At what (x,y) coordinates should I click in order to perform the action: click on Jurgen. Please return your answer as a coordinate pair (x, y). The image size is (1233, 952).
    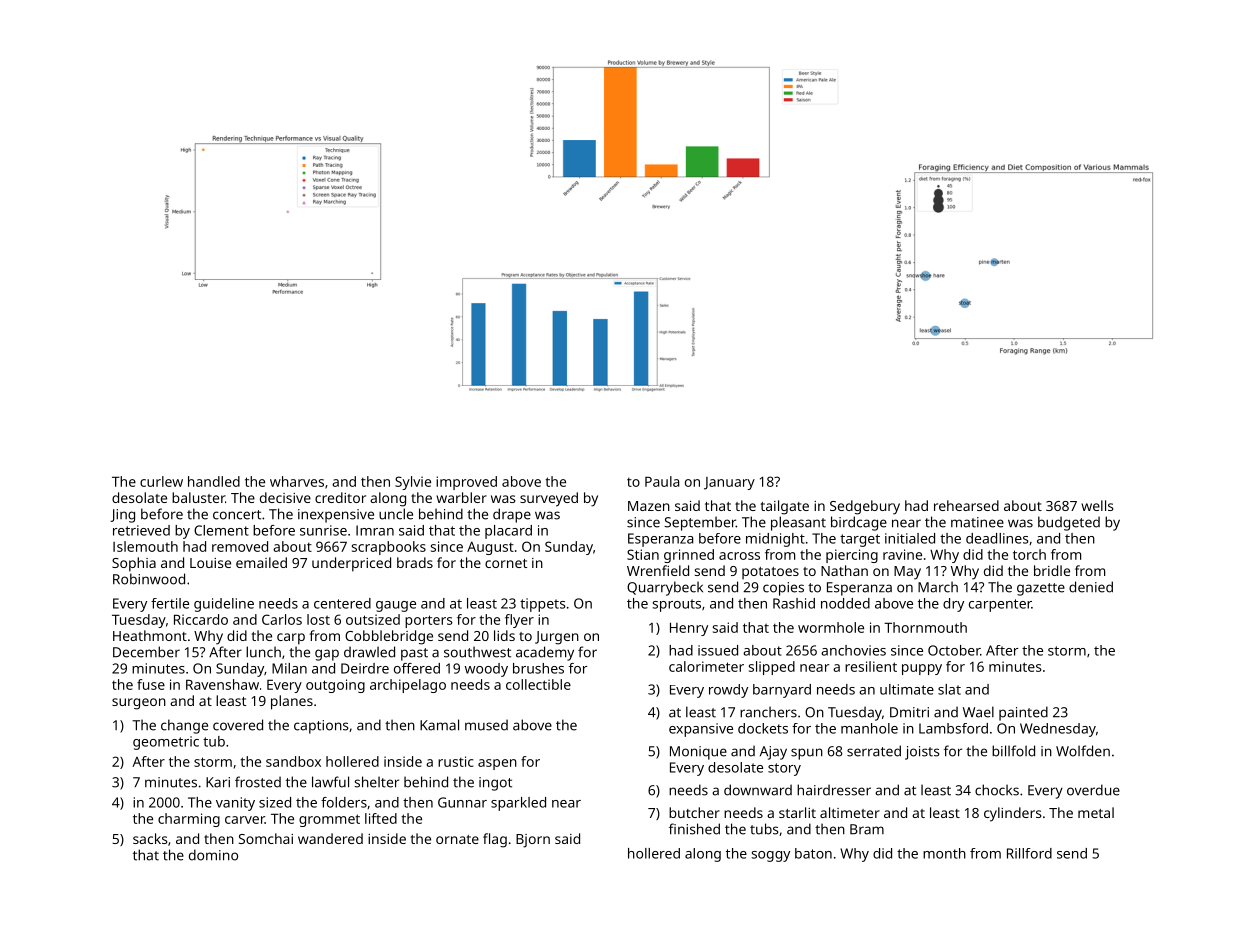
    Looking at the image, I should click on (557, 638).
